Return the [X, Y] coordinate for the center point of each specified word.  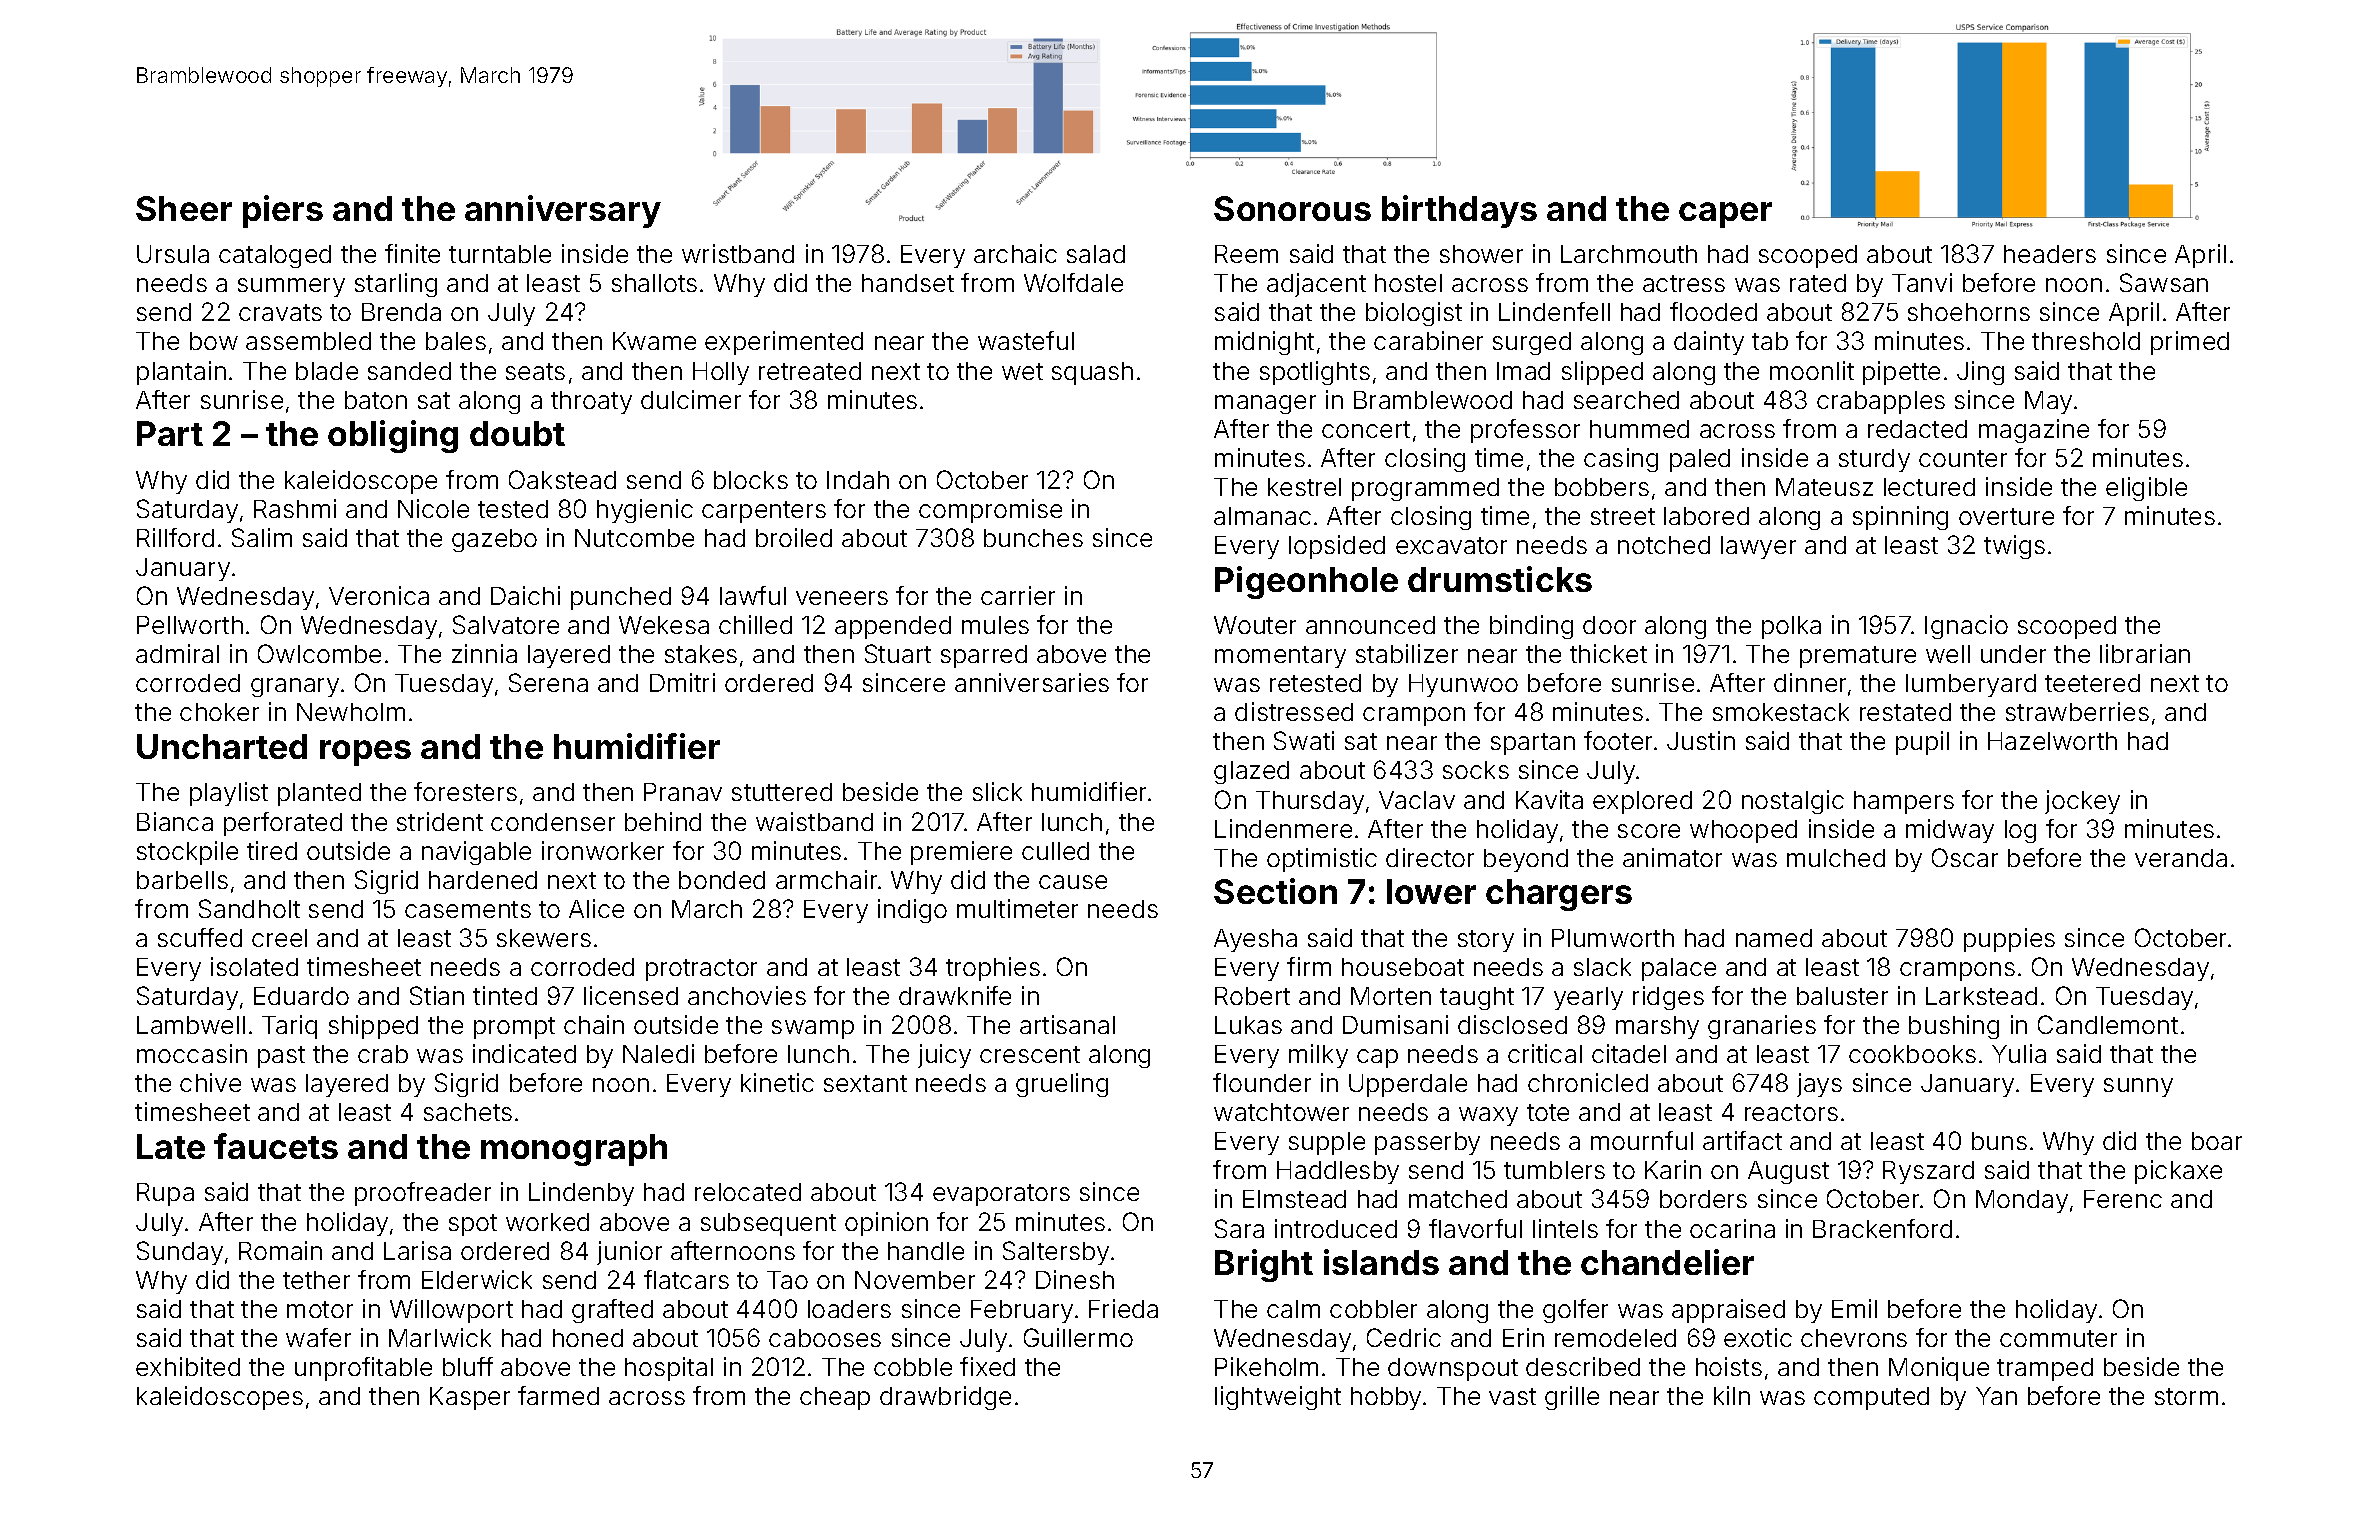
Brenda [401, 312]
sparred [984, 656]
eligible [2146, 489]
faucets [276, 1146]
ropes [365, 753]
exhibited [188, 1366]
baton [376, 400]
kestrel [1304, 487]
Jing [1980, 373]
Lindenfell [1554, 311]
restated [1905, 712]
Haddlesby [1338, 1172]
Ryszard [1928, 1172]
